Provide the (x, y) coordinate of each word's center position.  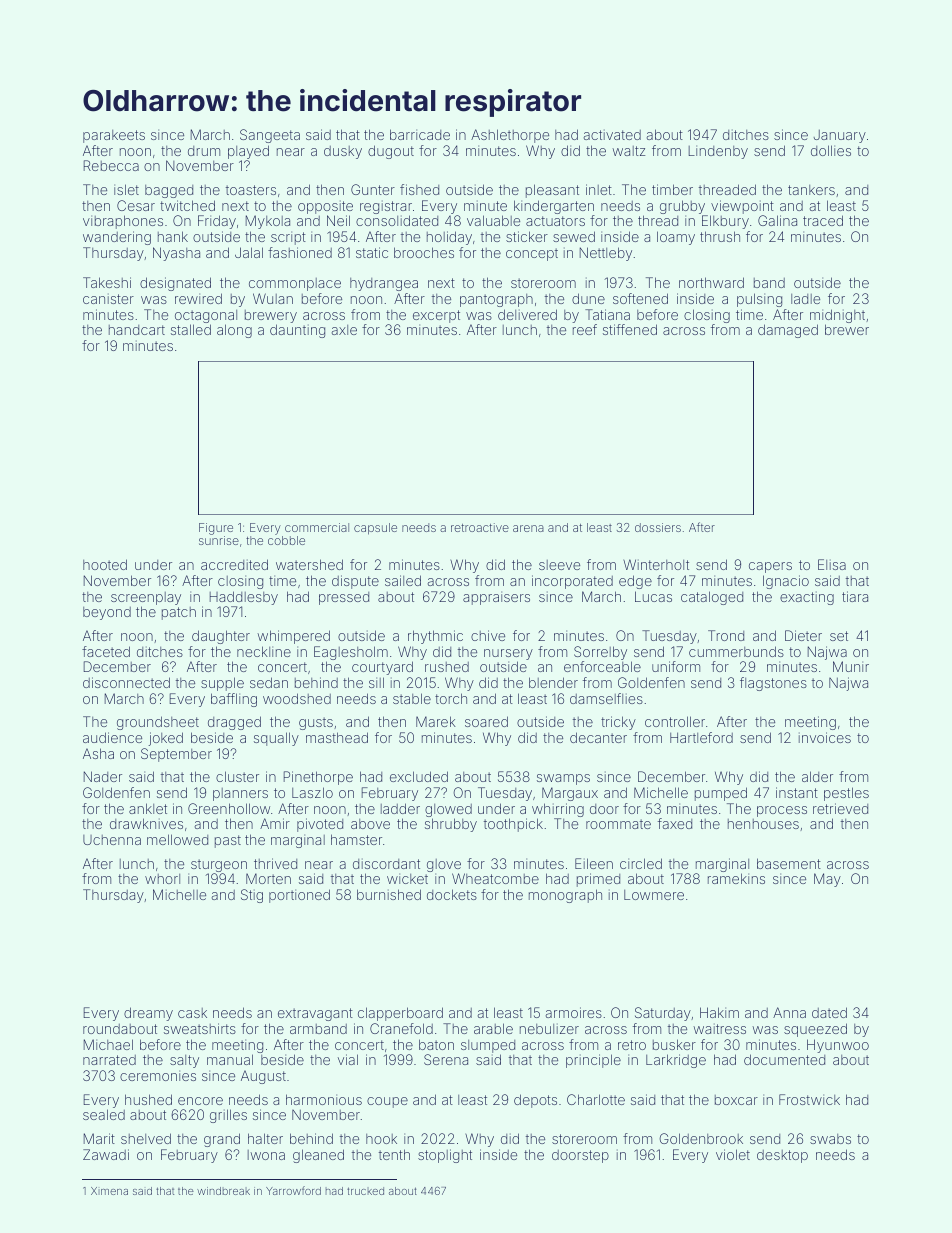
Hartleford (701, 737)
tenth (394, 1154)
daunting (297, 331)
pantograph (496, 300)
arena (528, 528)
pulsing (759, 300)
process (782, 811)
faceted (106, 651)
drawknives (146, 823)
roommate (618, 824)
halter (265, 1138)
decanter (598, 737)
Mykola (268, 222)
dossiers (658, 527)
